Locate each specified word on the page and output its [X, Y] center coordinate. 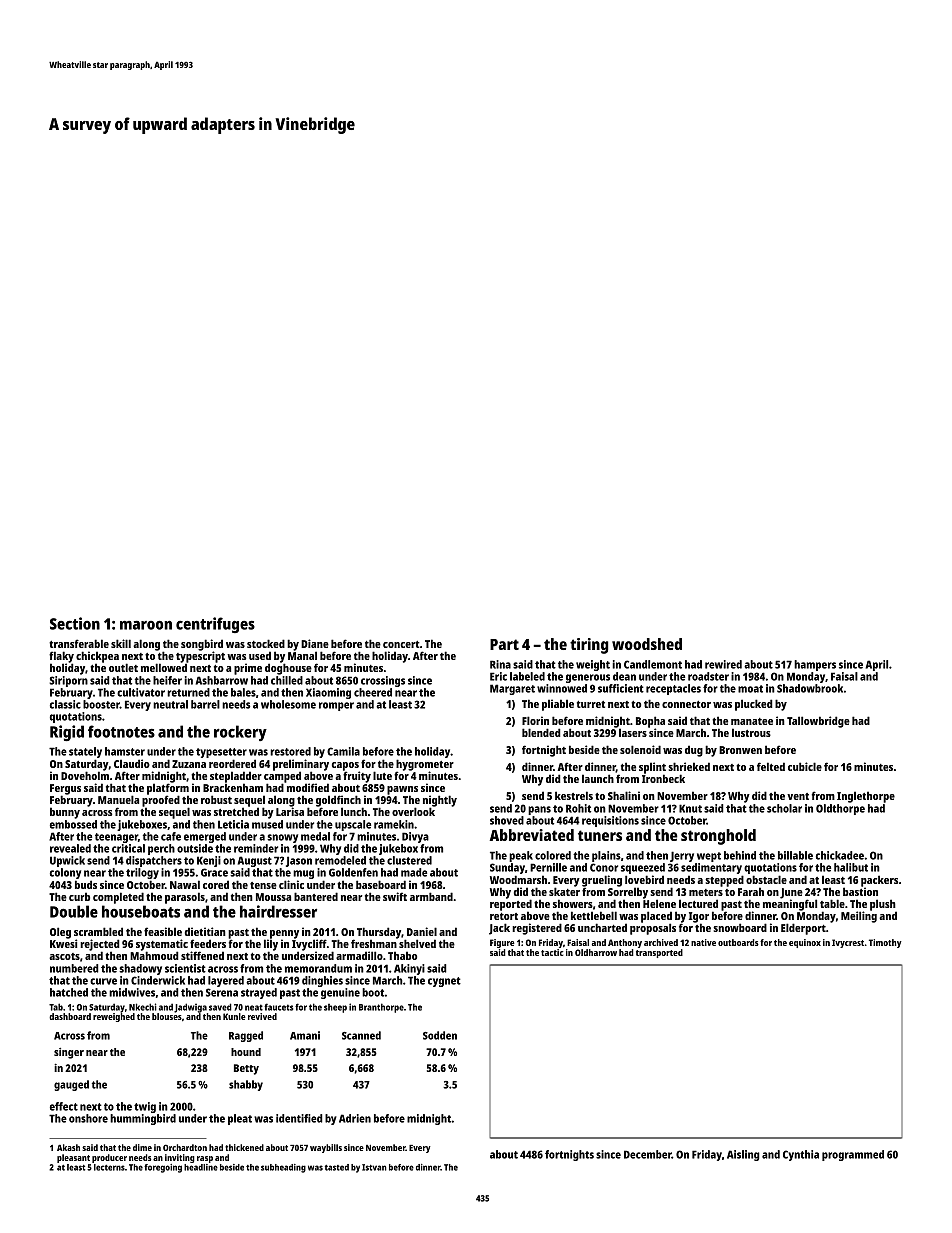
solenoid [640, 749]
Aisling [743, 1155]
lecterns [109, 1167]
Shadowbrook [810, 688]
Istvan [374, 1167]
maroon [146, 625]
